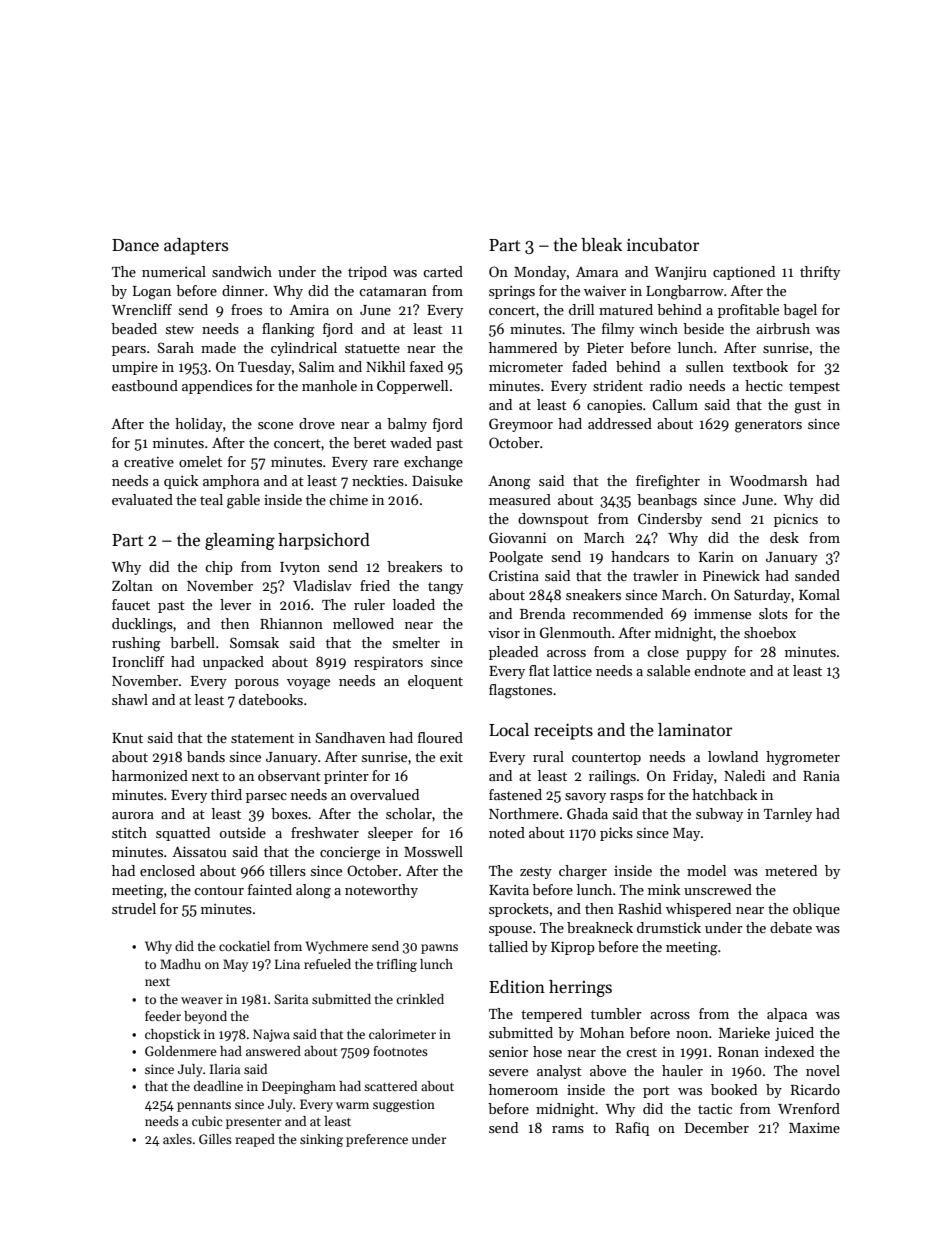 This image has height=1233, width=952. Describe the element at coordinates (783, 328) in the image. I see `airbrush` at that location.
